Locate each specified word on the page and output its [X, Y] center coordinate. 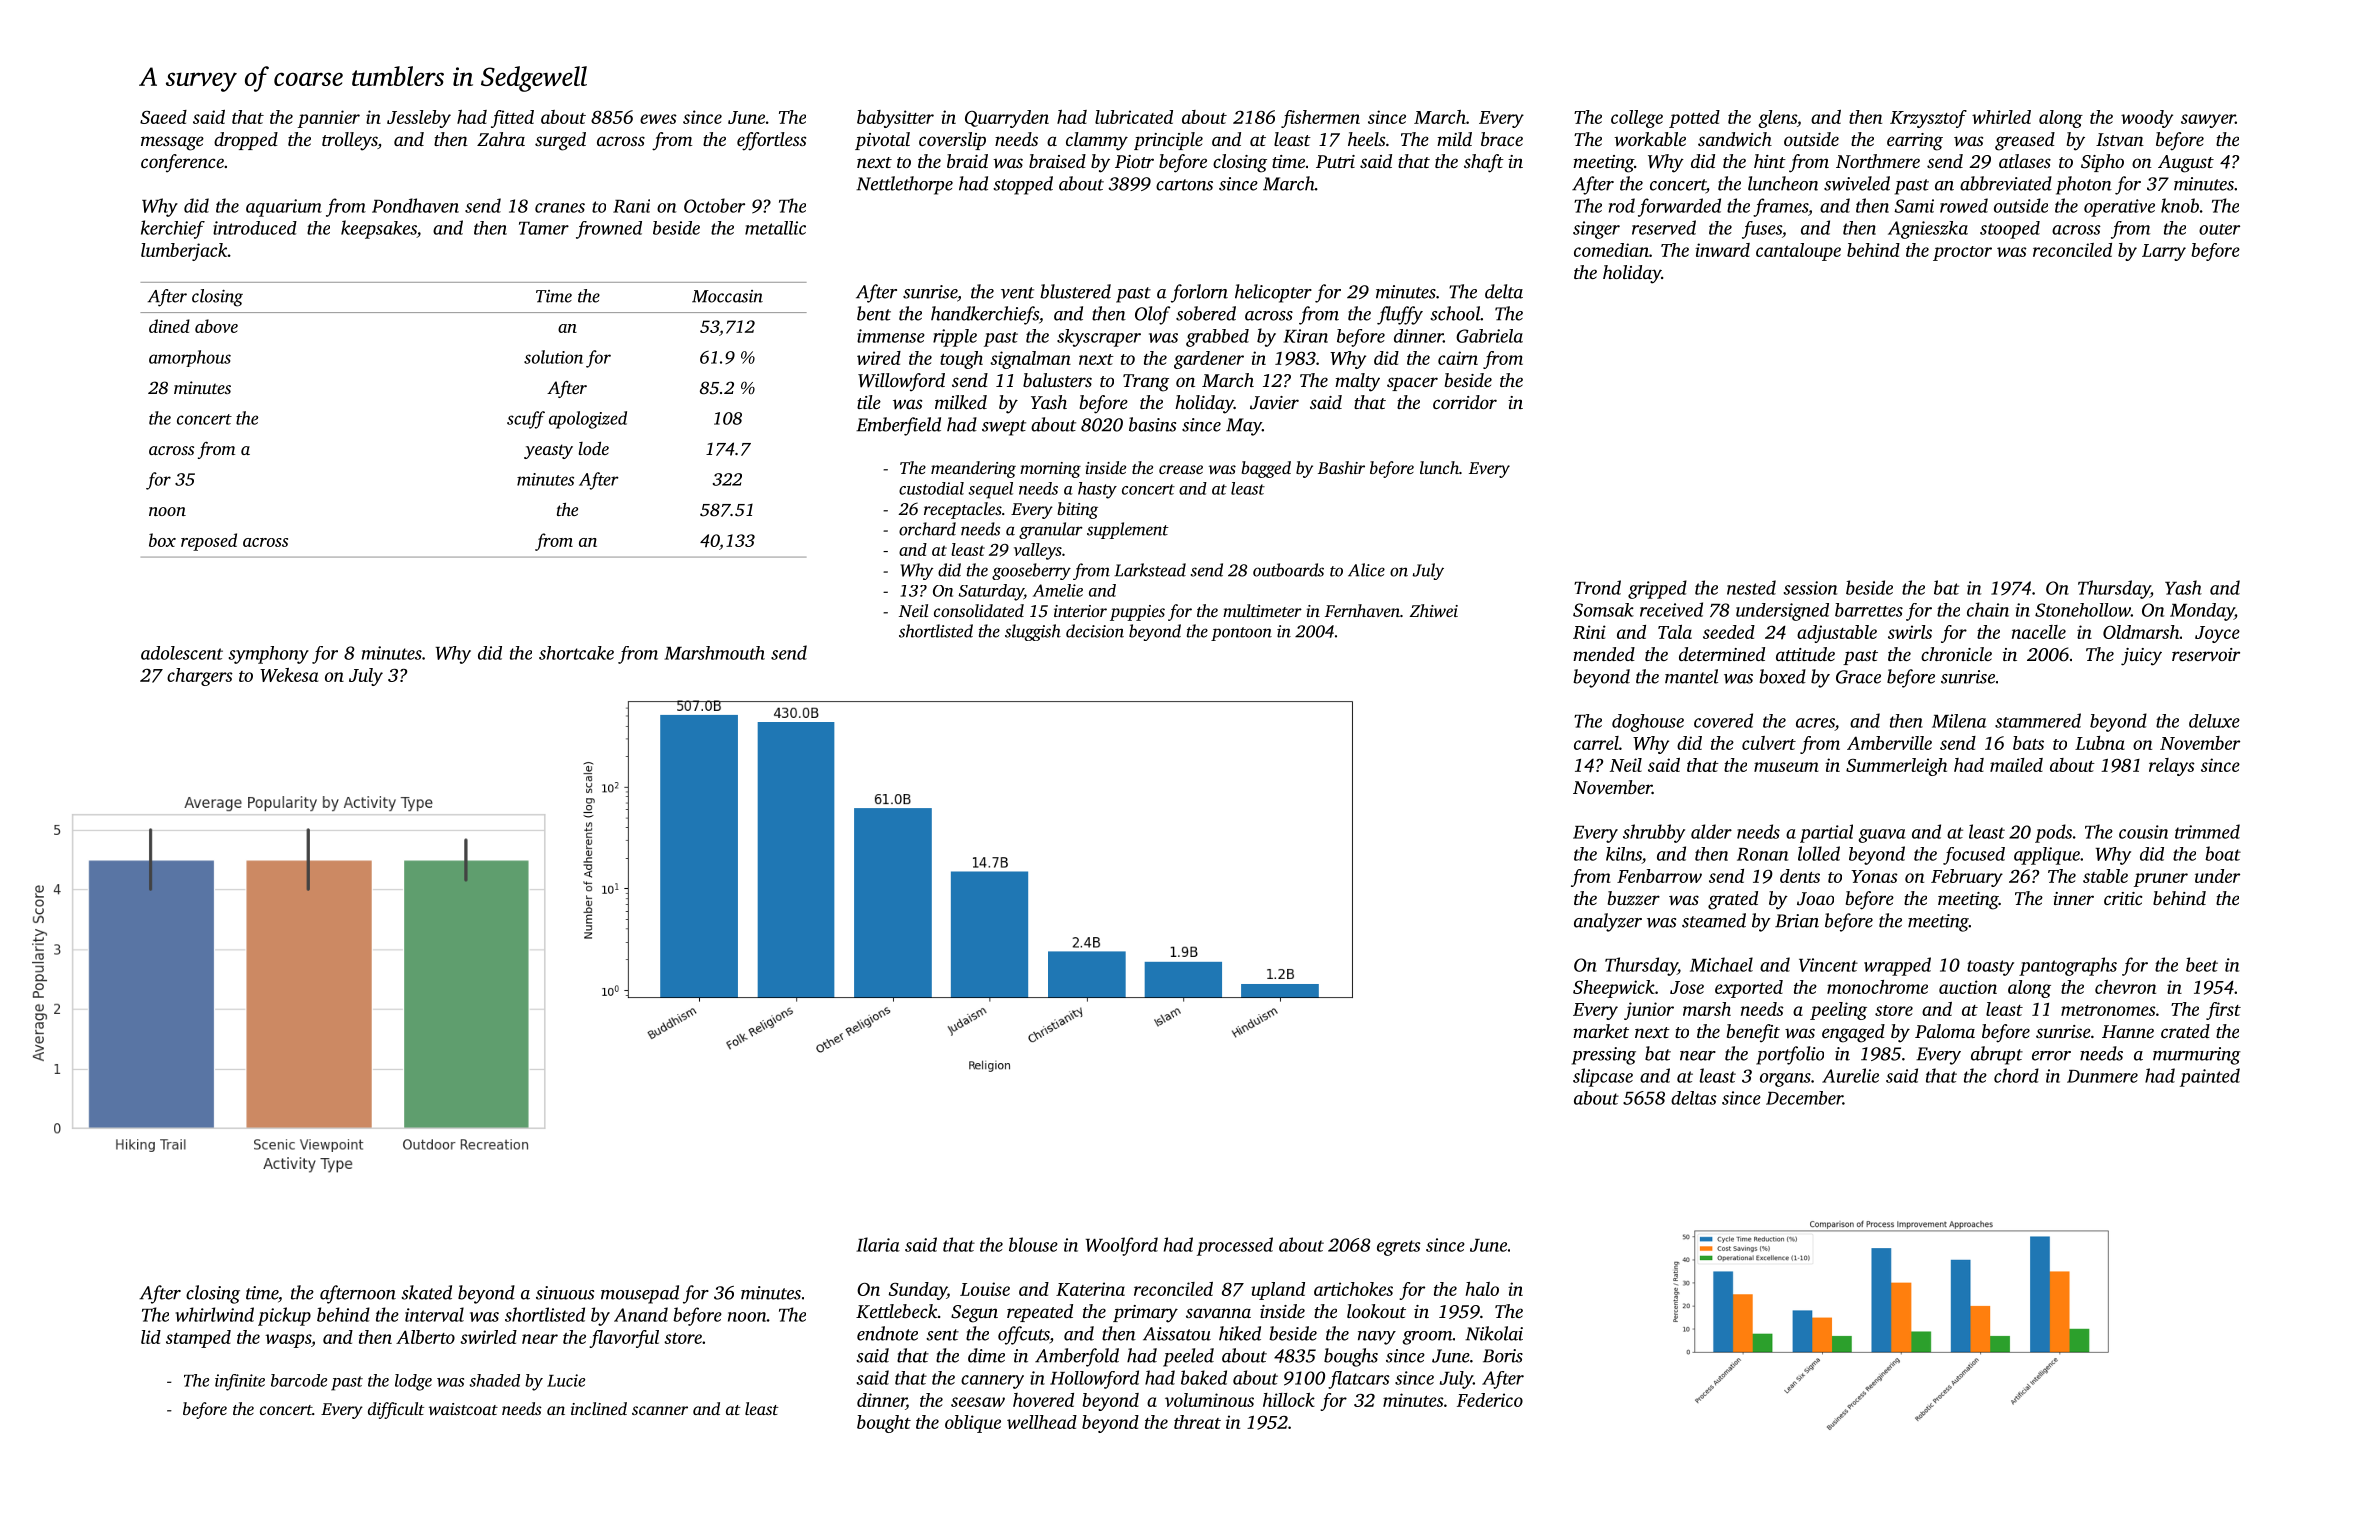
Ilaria [878, 1244]
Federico [1490, 1400]
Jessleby [419, 119]
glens [1777, 119]
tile [869, 402]
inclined [599, 1408]
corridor [1465, 402]
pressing [1604, 1056]
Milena [1959, 721]
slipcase [1603, 1077]
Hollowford [1094, 1379]
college [1637, 119]
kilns [1624, 854]
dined [169, 326]
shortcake [576, 653]
